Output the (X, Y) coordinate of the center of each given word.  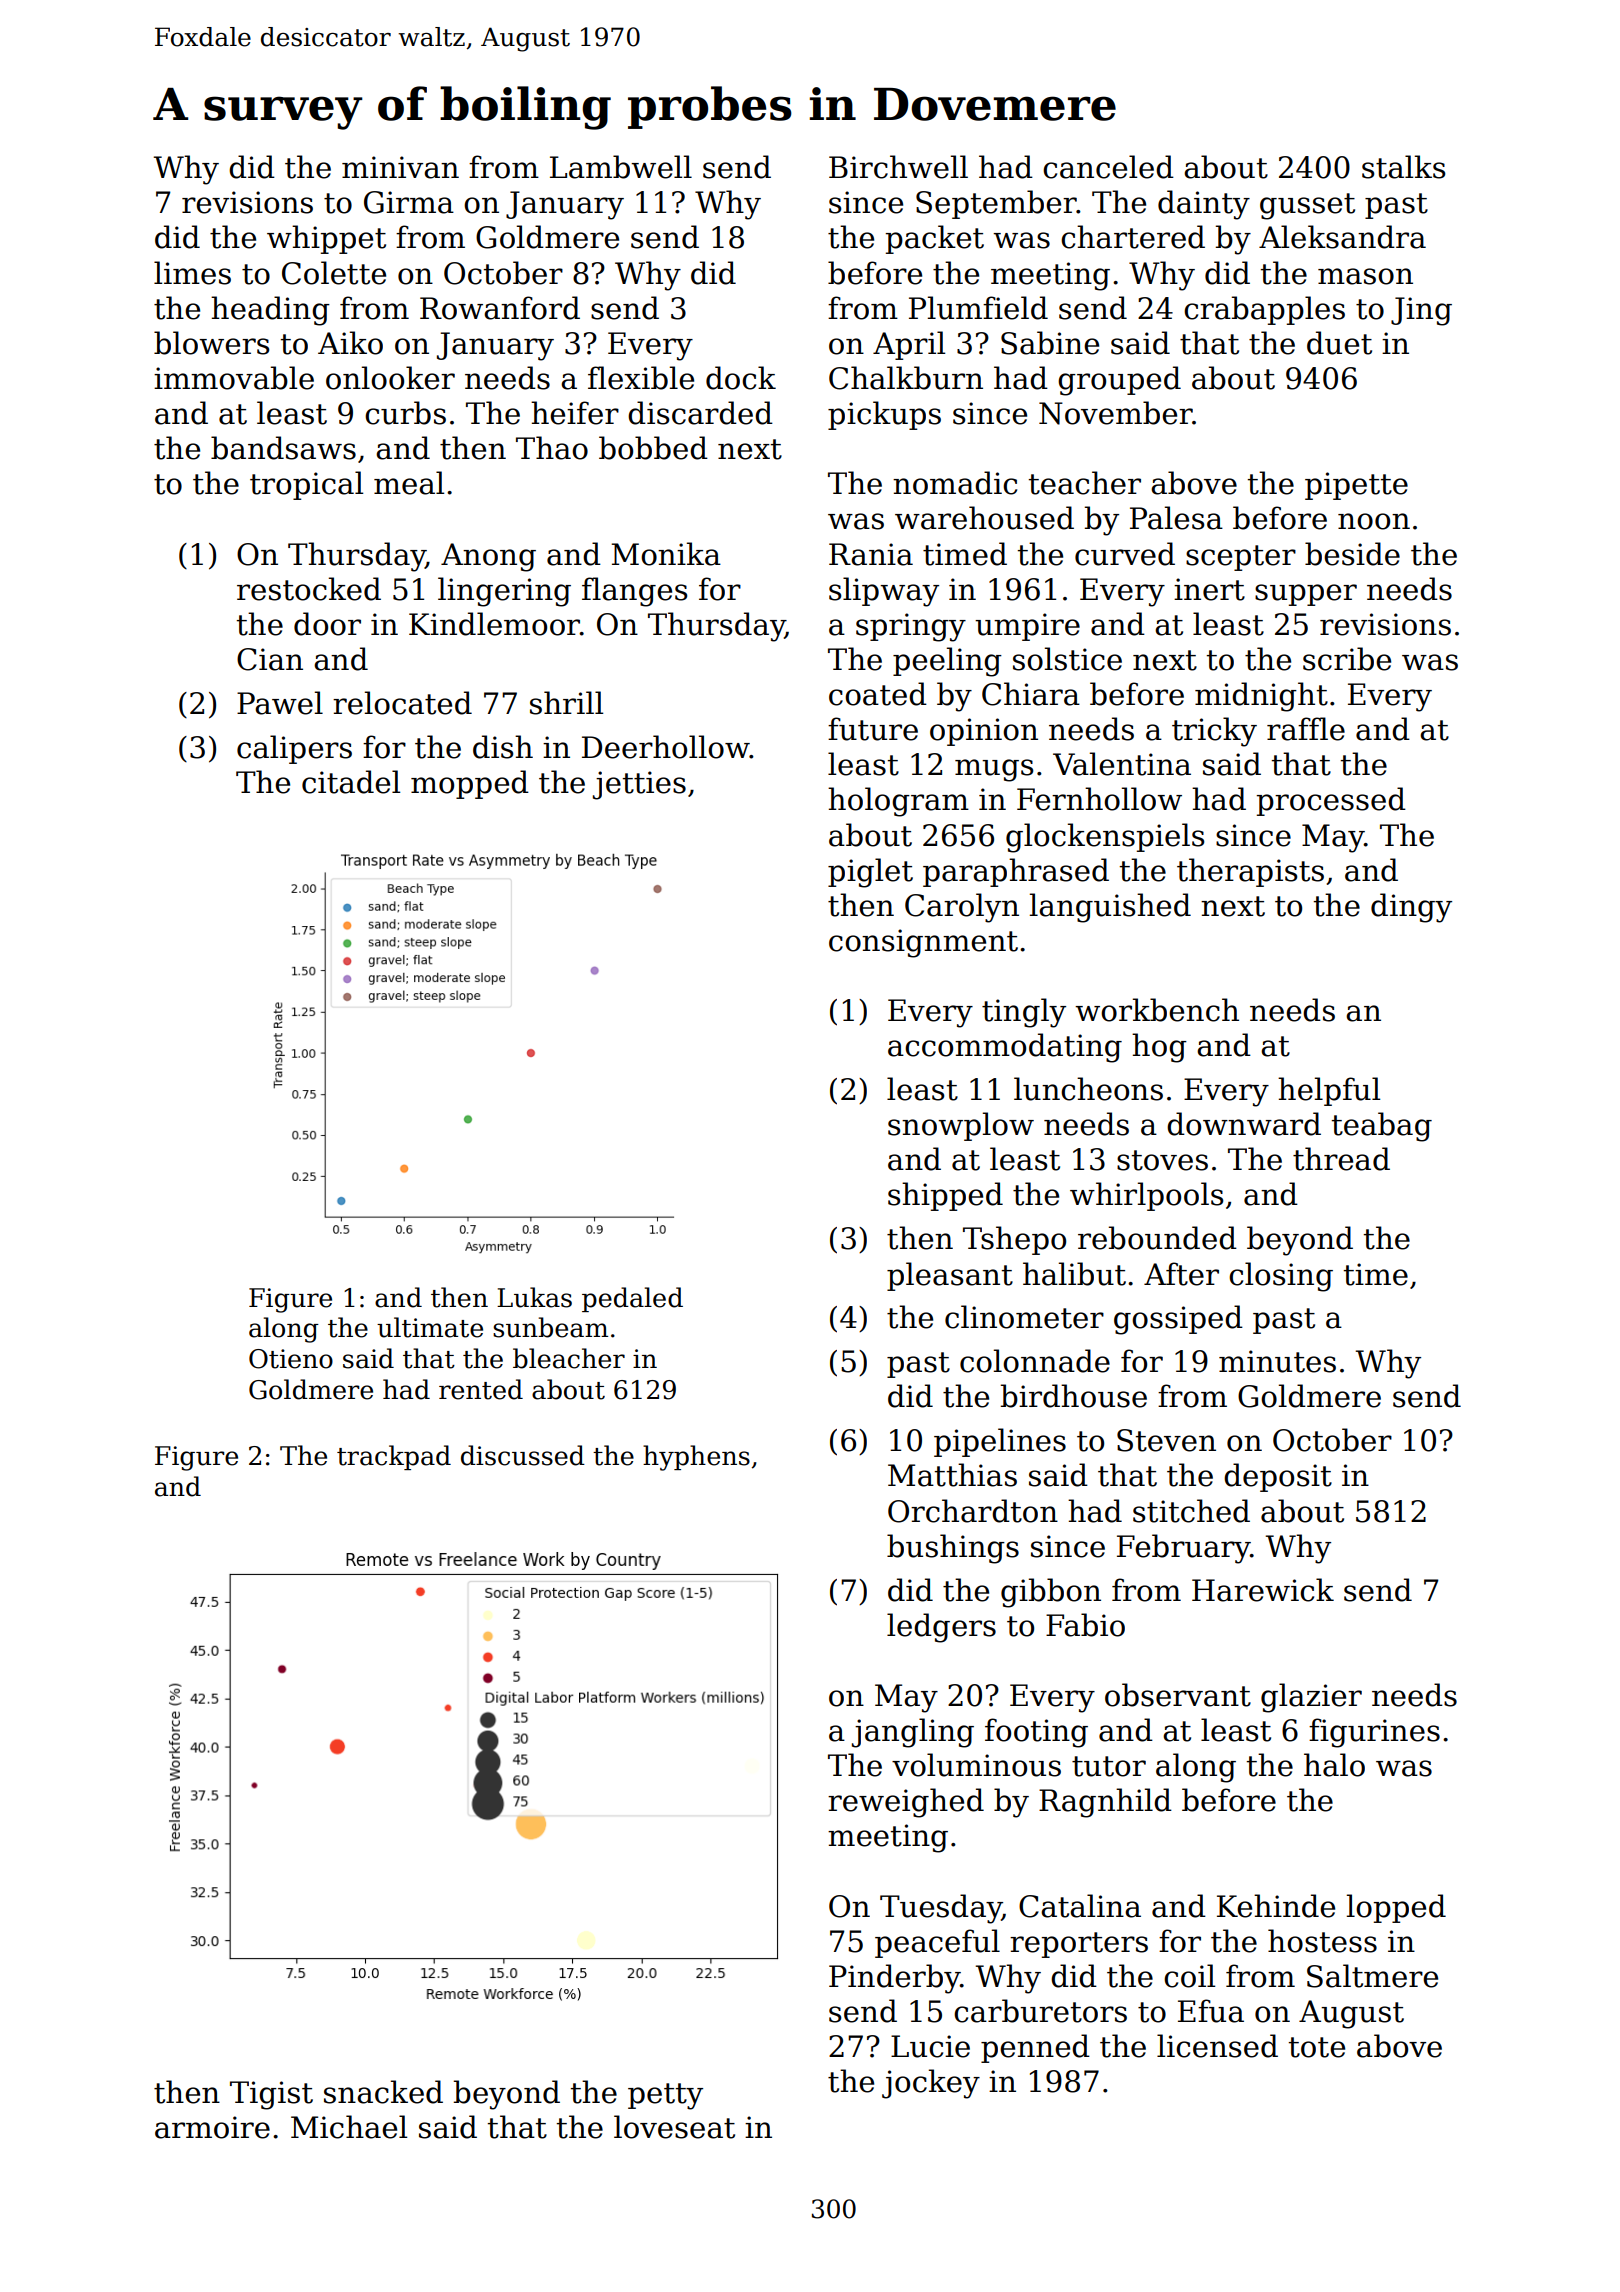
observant (1178, 1695)
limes (192, 273)
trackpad (394, 1457)
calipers (294, 749)
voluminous (976, 1765)
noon (1374, 521)
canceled (1108, 167)
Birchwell (898, 167)
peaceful (937, 1943)
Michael (349, 2127)
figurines (1374, 1733)
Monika (666, 554)
